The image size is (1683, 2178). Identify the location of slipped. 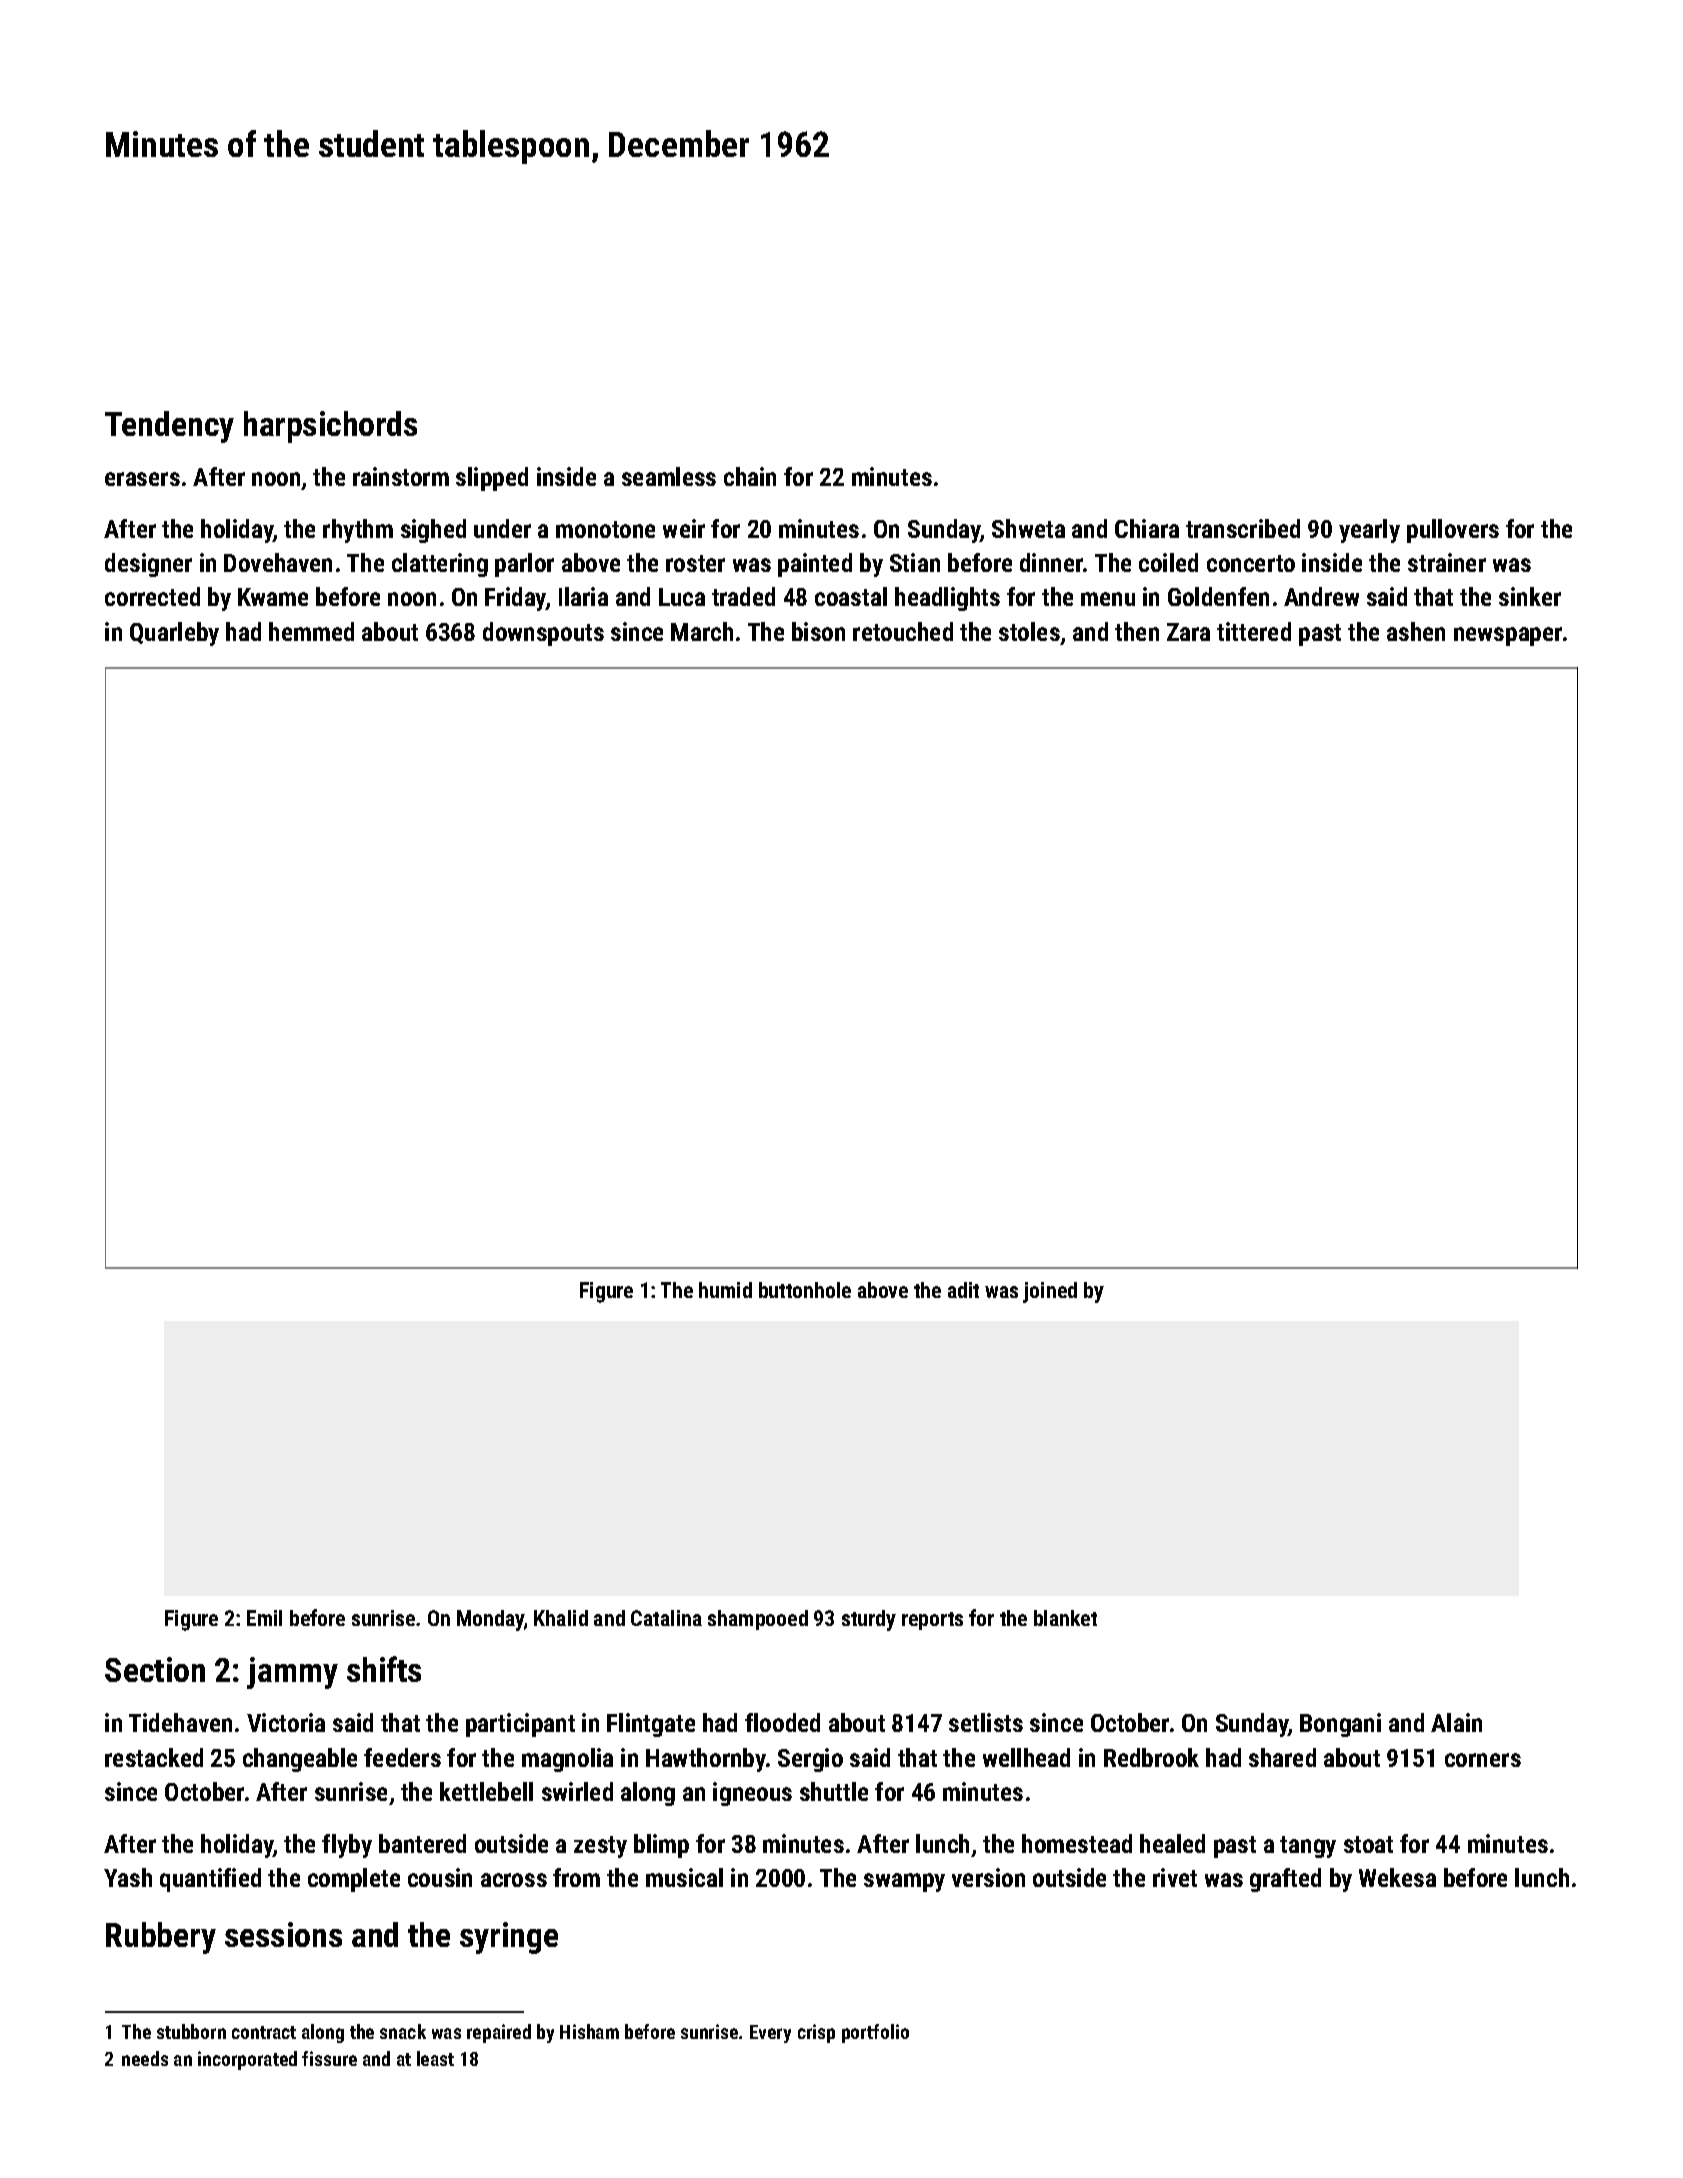
(492, 479).
